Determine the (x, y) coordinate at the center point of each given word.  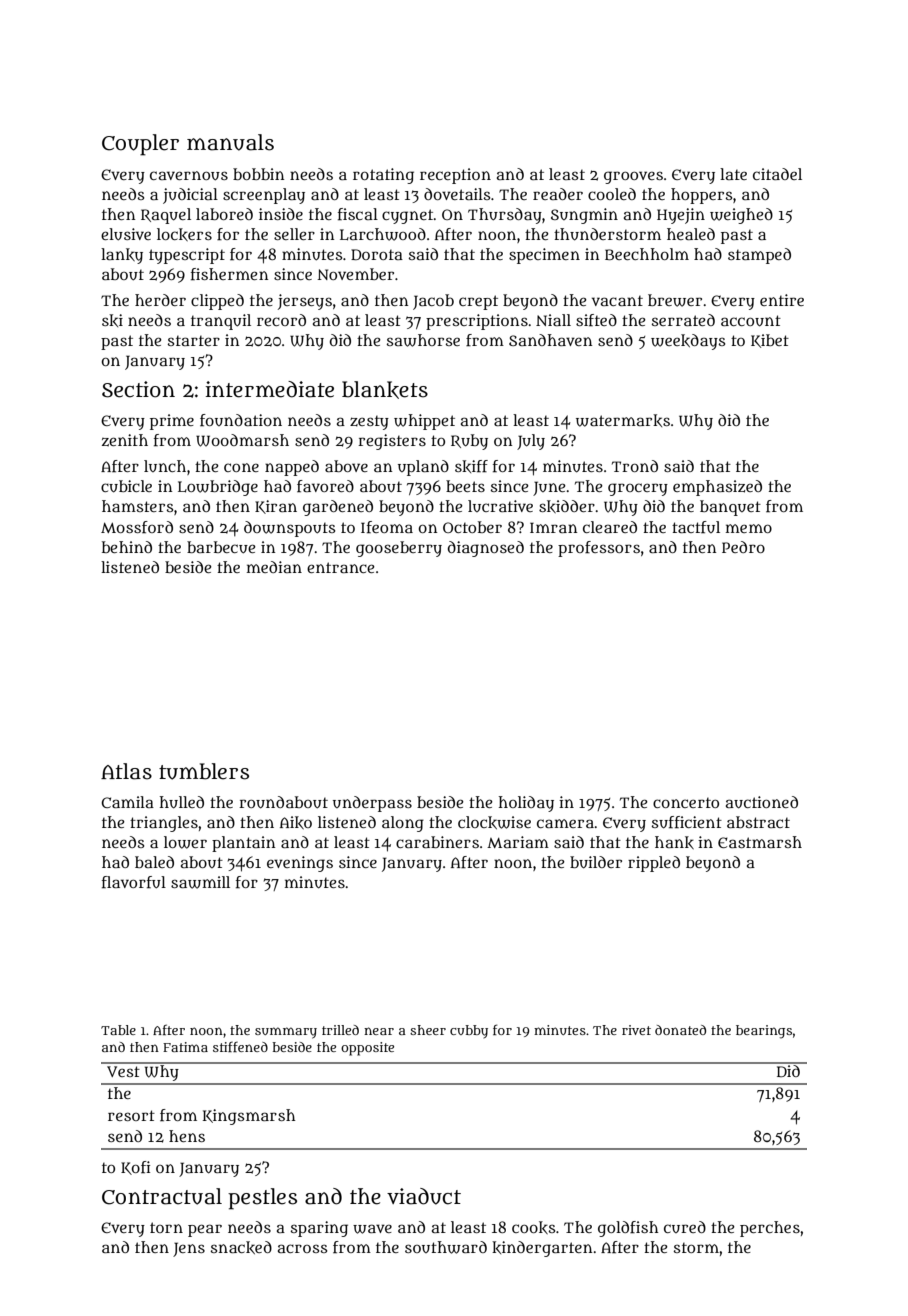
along (403, 824)
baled (154, 862)
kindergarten (542, 1249)
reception (455, 176)
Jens (189, 1249)
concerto (686, 802)
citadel (777, 174)
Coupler (140, 145)
